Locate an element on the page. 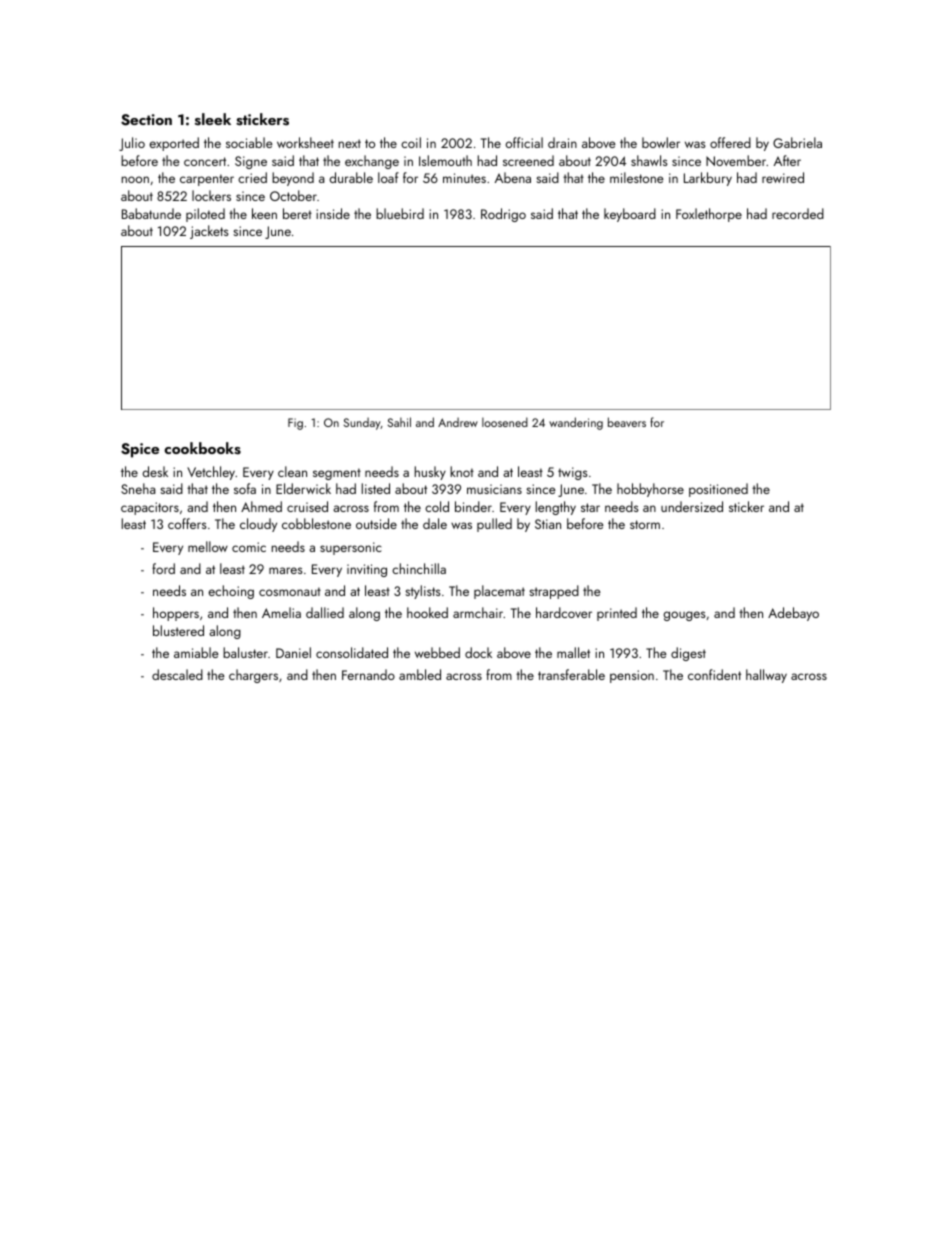 Image resolution: width=952 pixels, height=1233 pixels. chargers is located at coordinates (253, 676).
